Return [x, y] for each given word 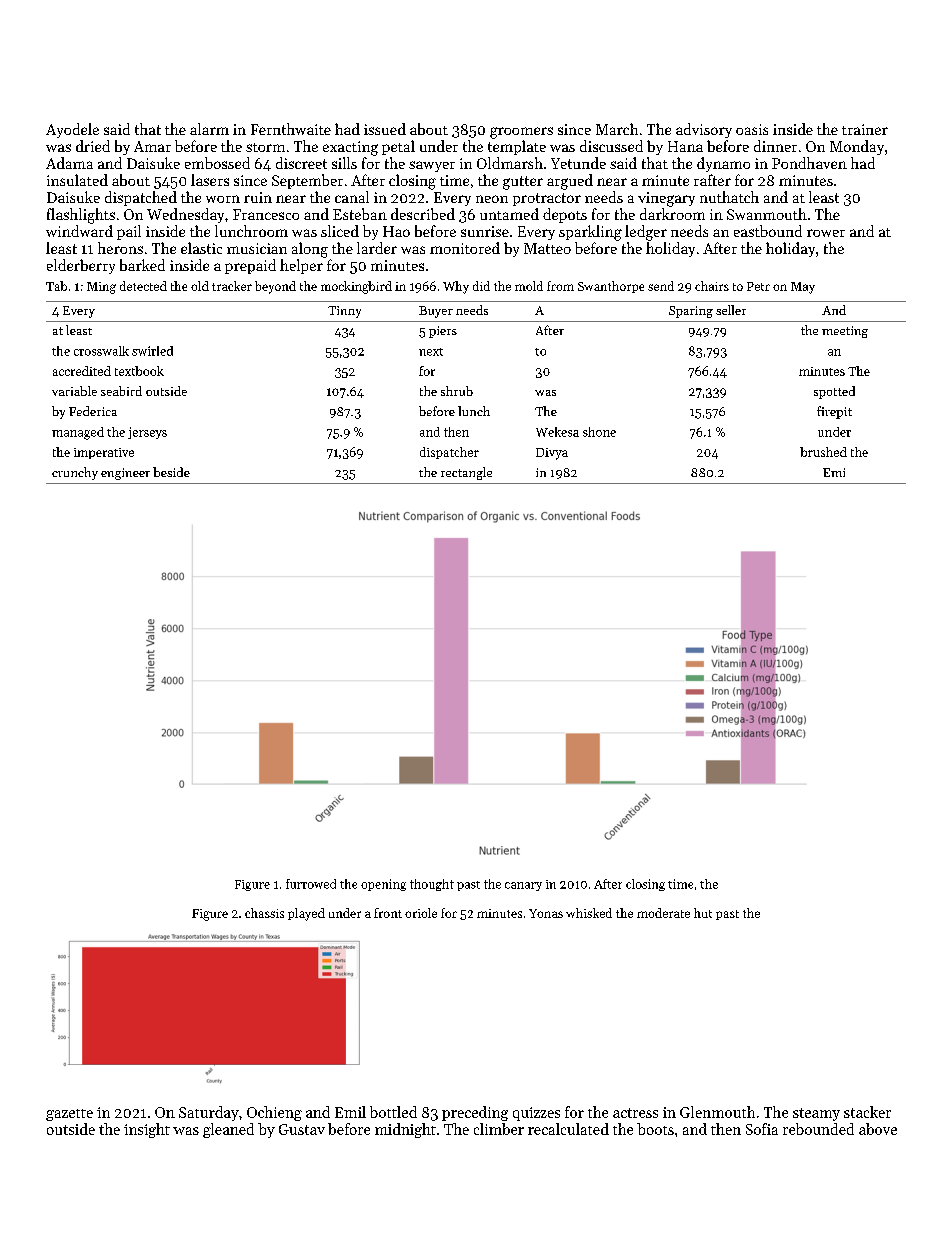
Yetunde [578, 163]
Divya [552, 454]
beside [171, 472]
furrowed [311, 884]
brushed [823, 452]
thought [432, 885]
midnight [405, 1130]
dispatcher [449, 453]
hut [703, 913]
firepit [834, 412]
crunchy [75, 473]
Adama [69, 163]
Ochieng [274, 1113]
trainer [865, 129]
